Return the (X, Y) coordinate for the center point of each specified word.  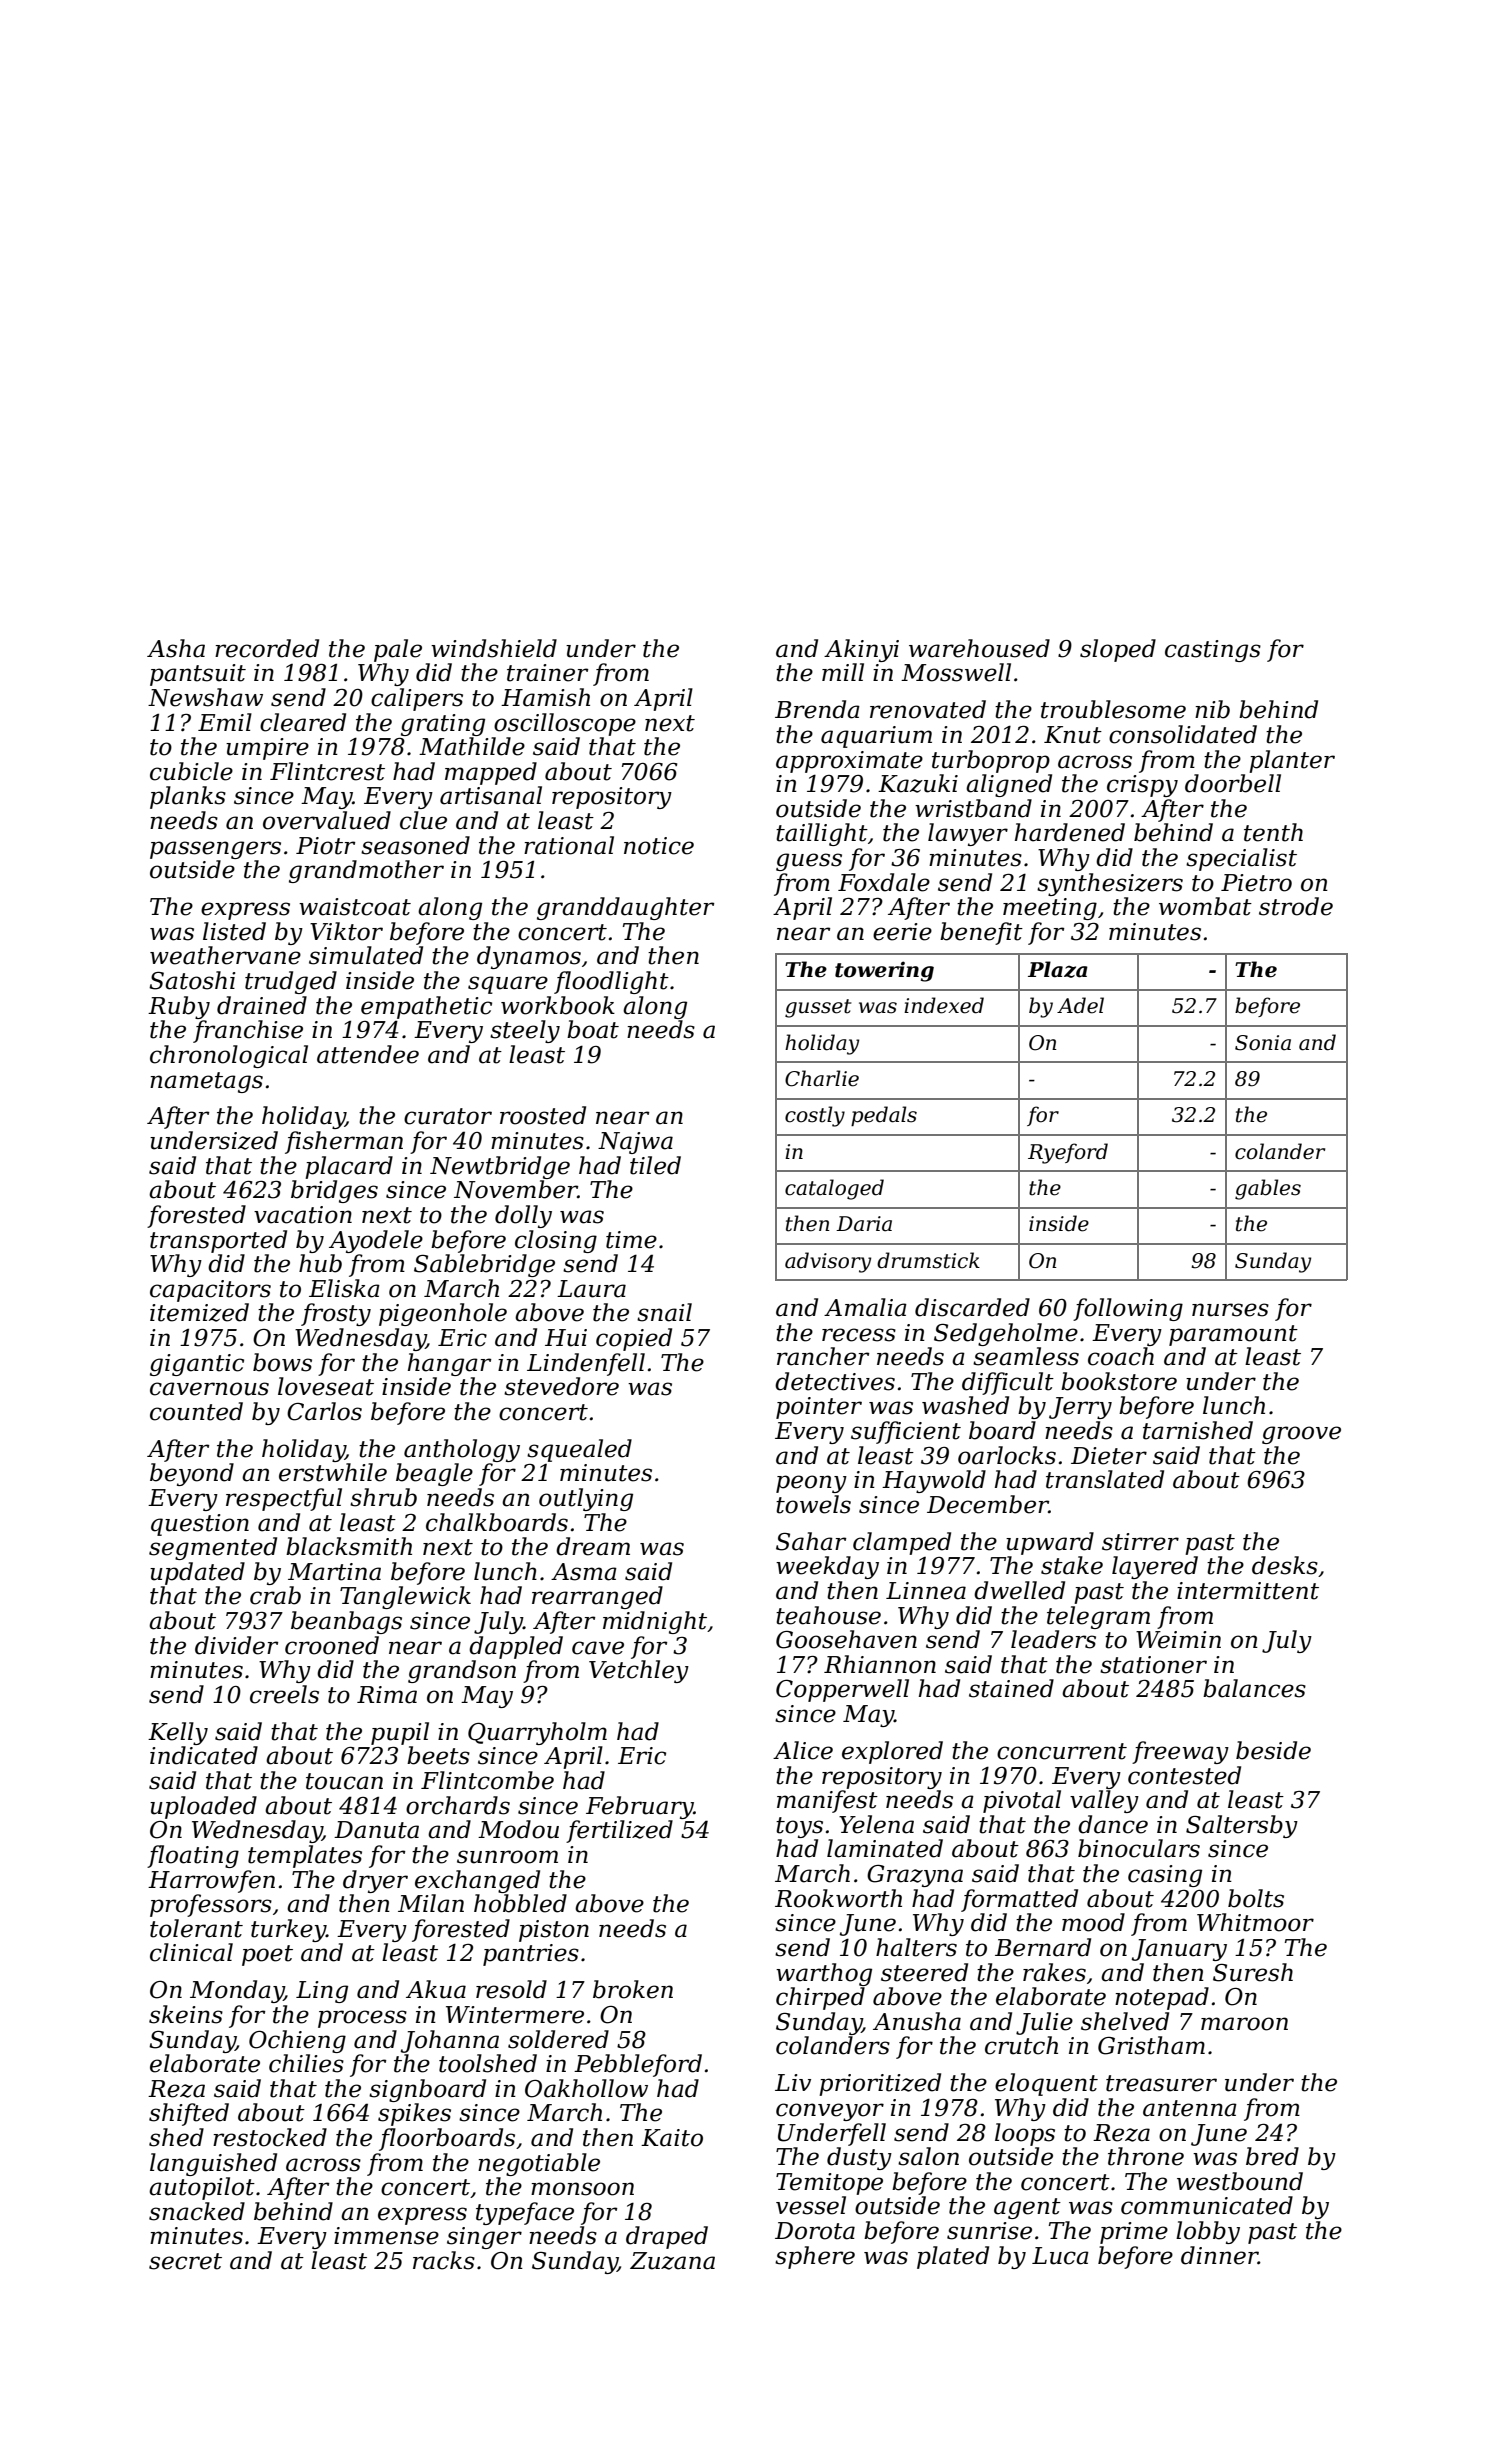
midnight (655, 1622)
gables (1268, 1189)
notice (659, 846)
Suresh (1253, 1972)
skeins (186, 2014)
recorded (267, 648)
